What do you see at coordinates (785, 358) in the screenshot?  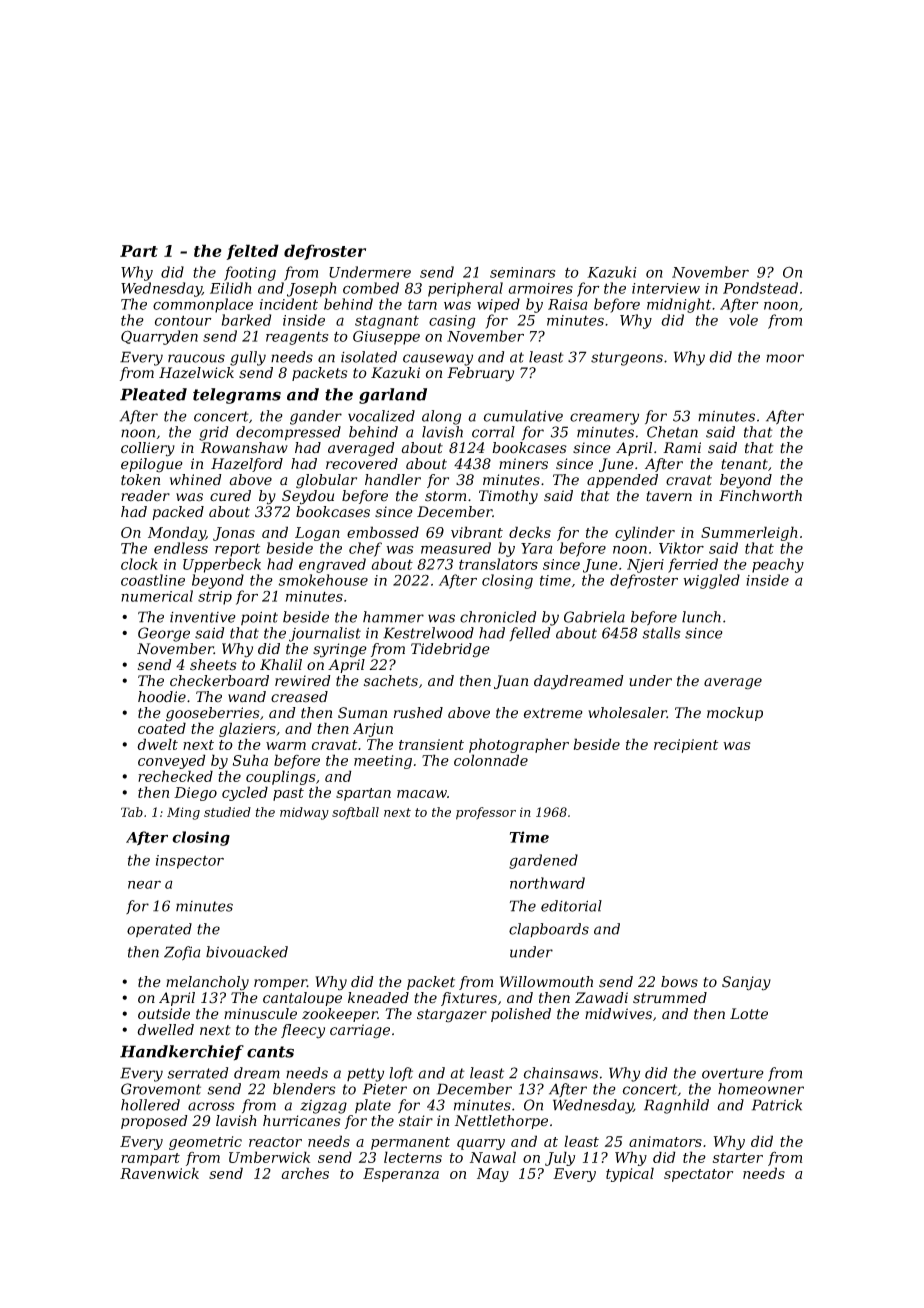 I see `moor` at bounding box center [785, 358].
